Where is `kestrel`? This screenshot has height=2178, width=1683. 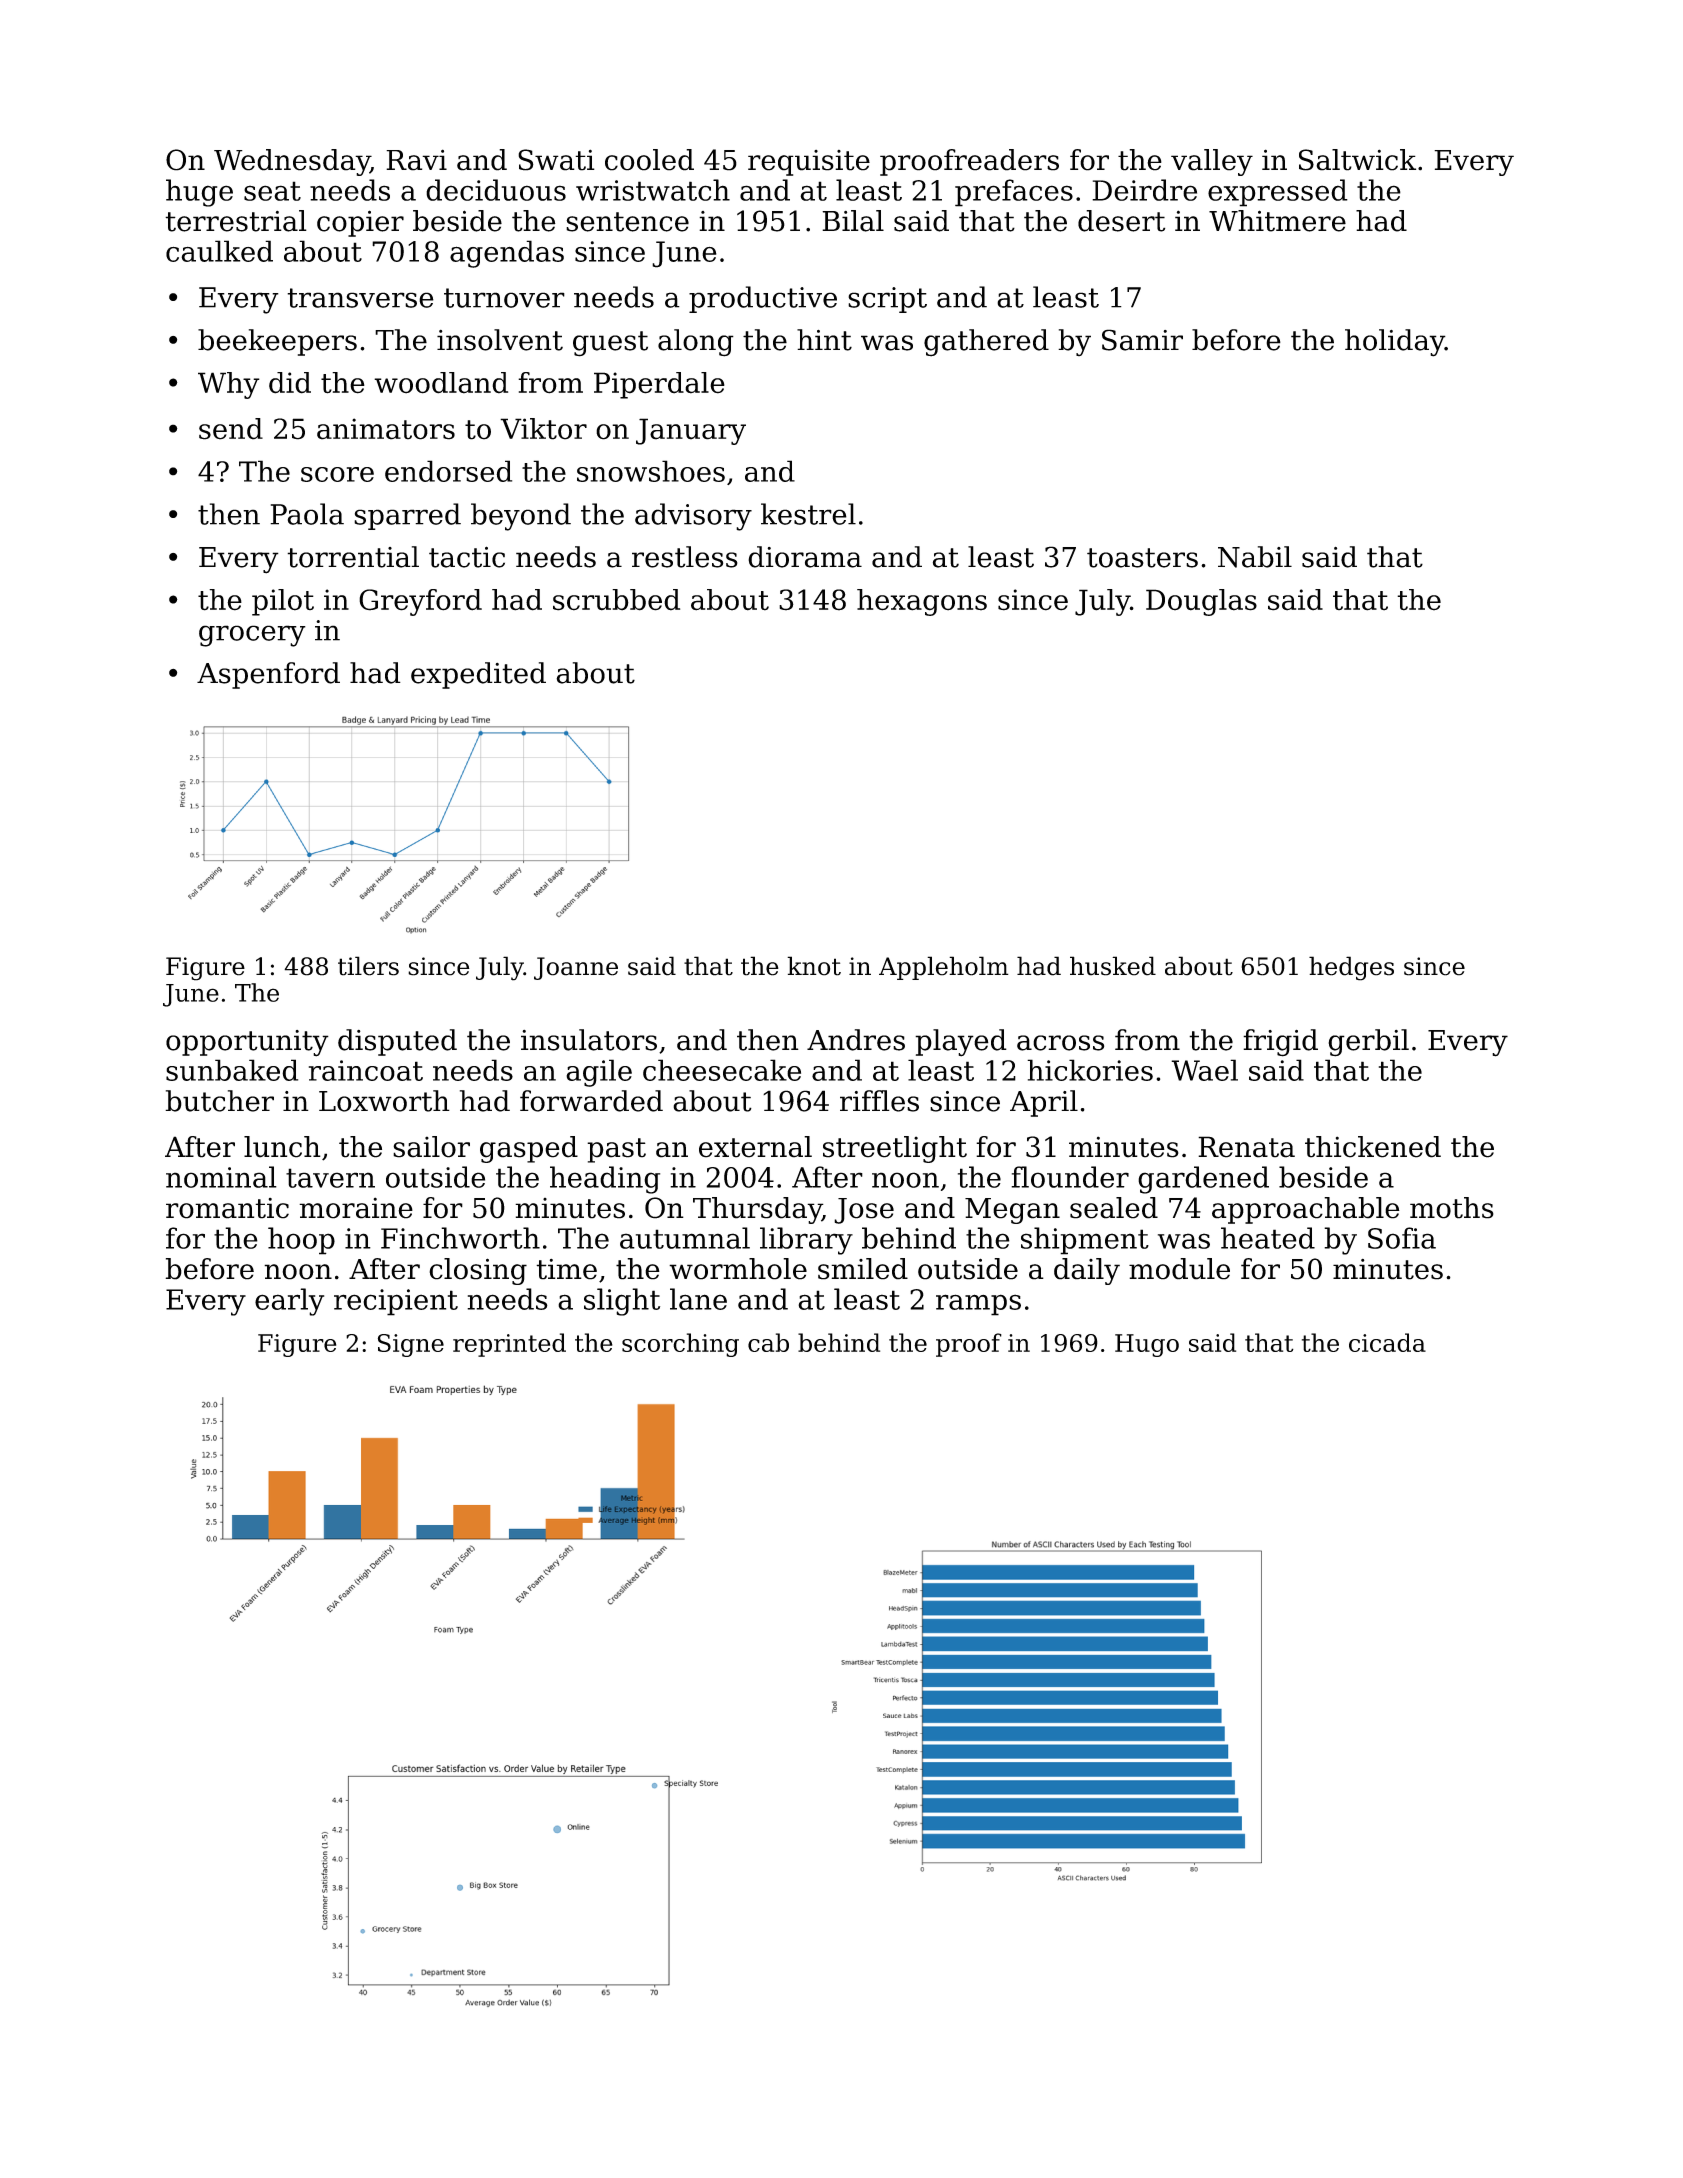 kestrel is located at coordinates (808, 514).
